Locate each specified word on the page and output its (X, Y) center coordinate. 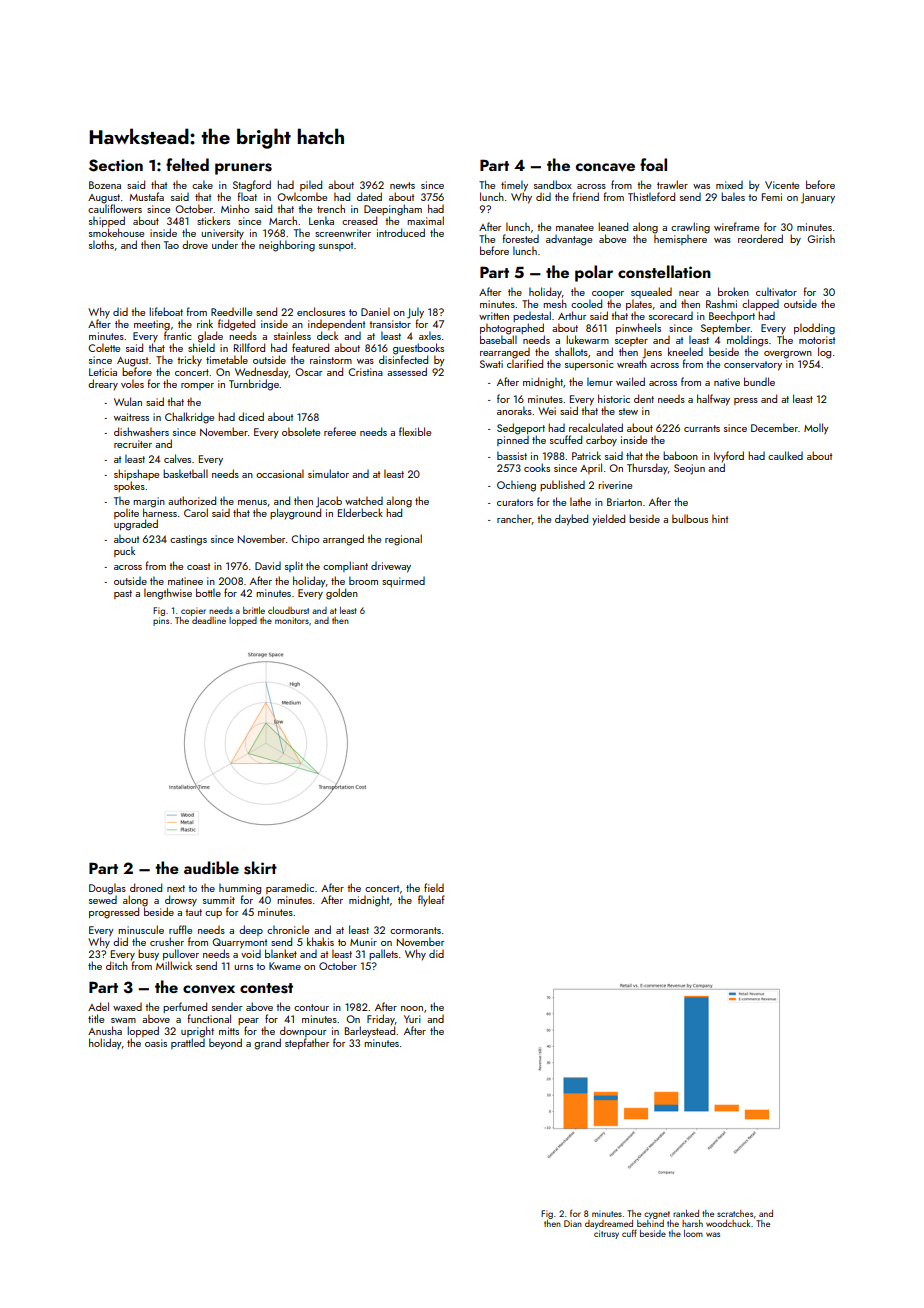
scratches (735, 1213)
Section (116, 165)
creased (359, 220)
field (434, 887)
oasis (156, 1043)
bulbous (690, 518)
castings (188, 540)
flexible (415, 431)
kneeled (685, 351)
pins (161, 621)
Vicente (782, 185)
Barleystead (370, 1031)
